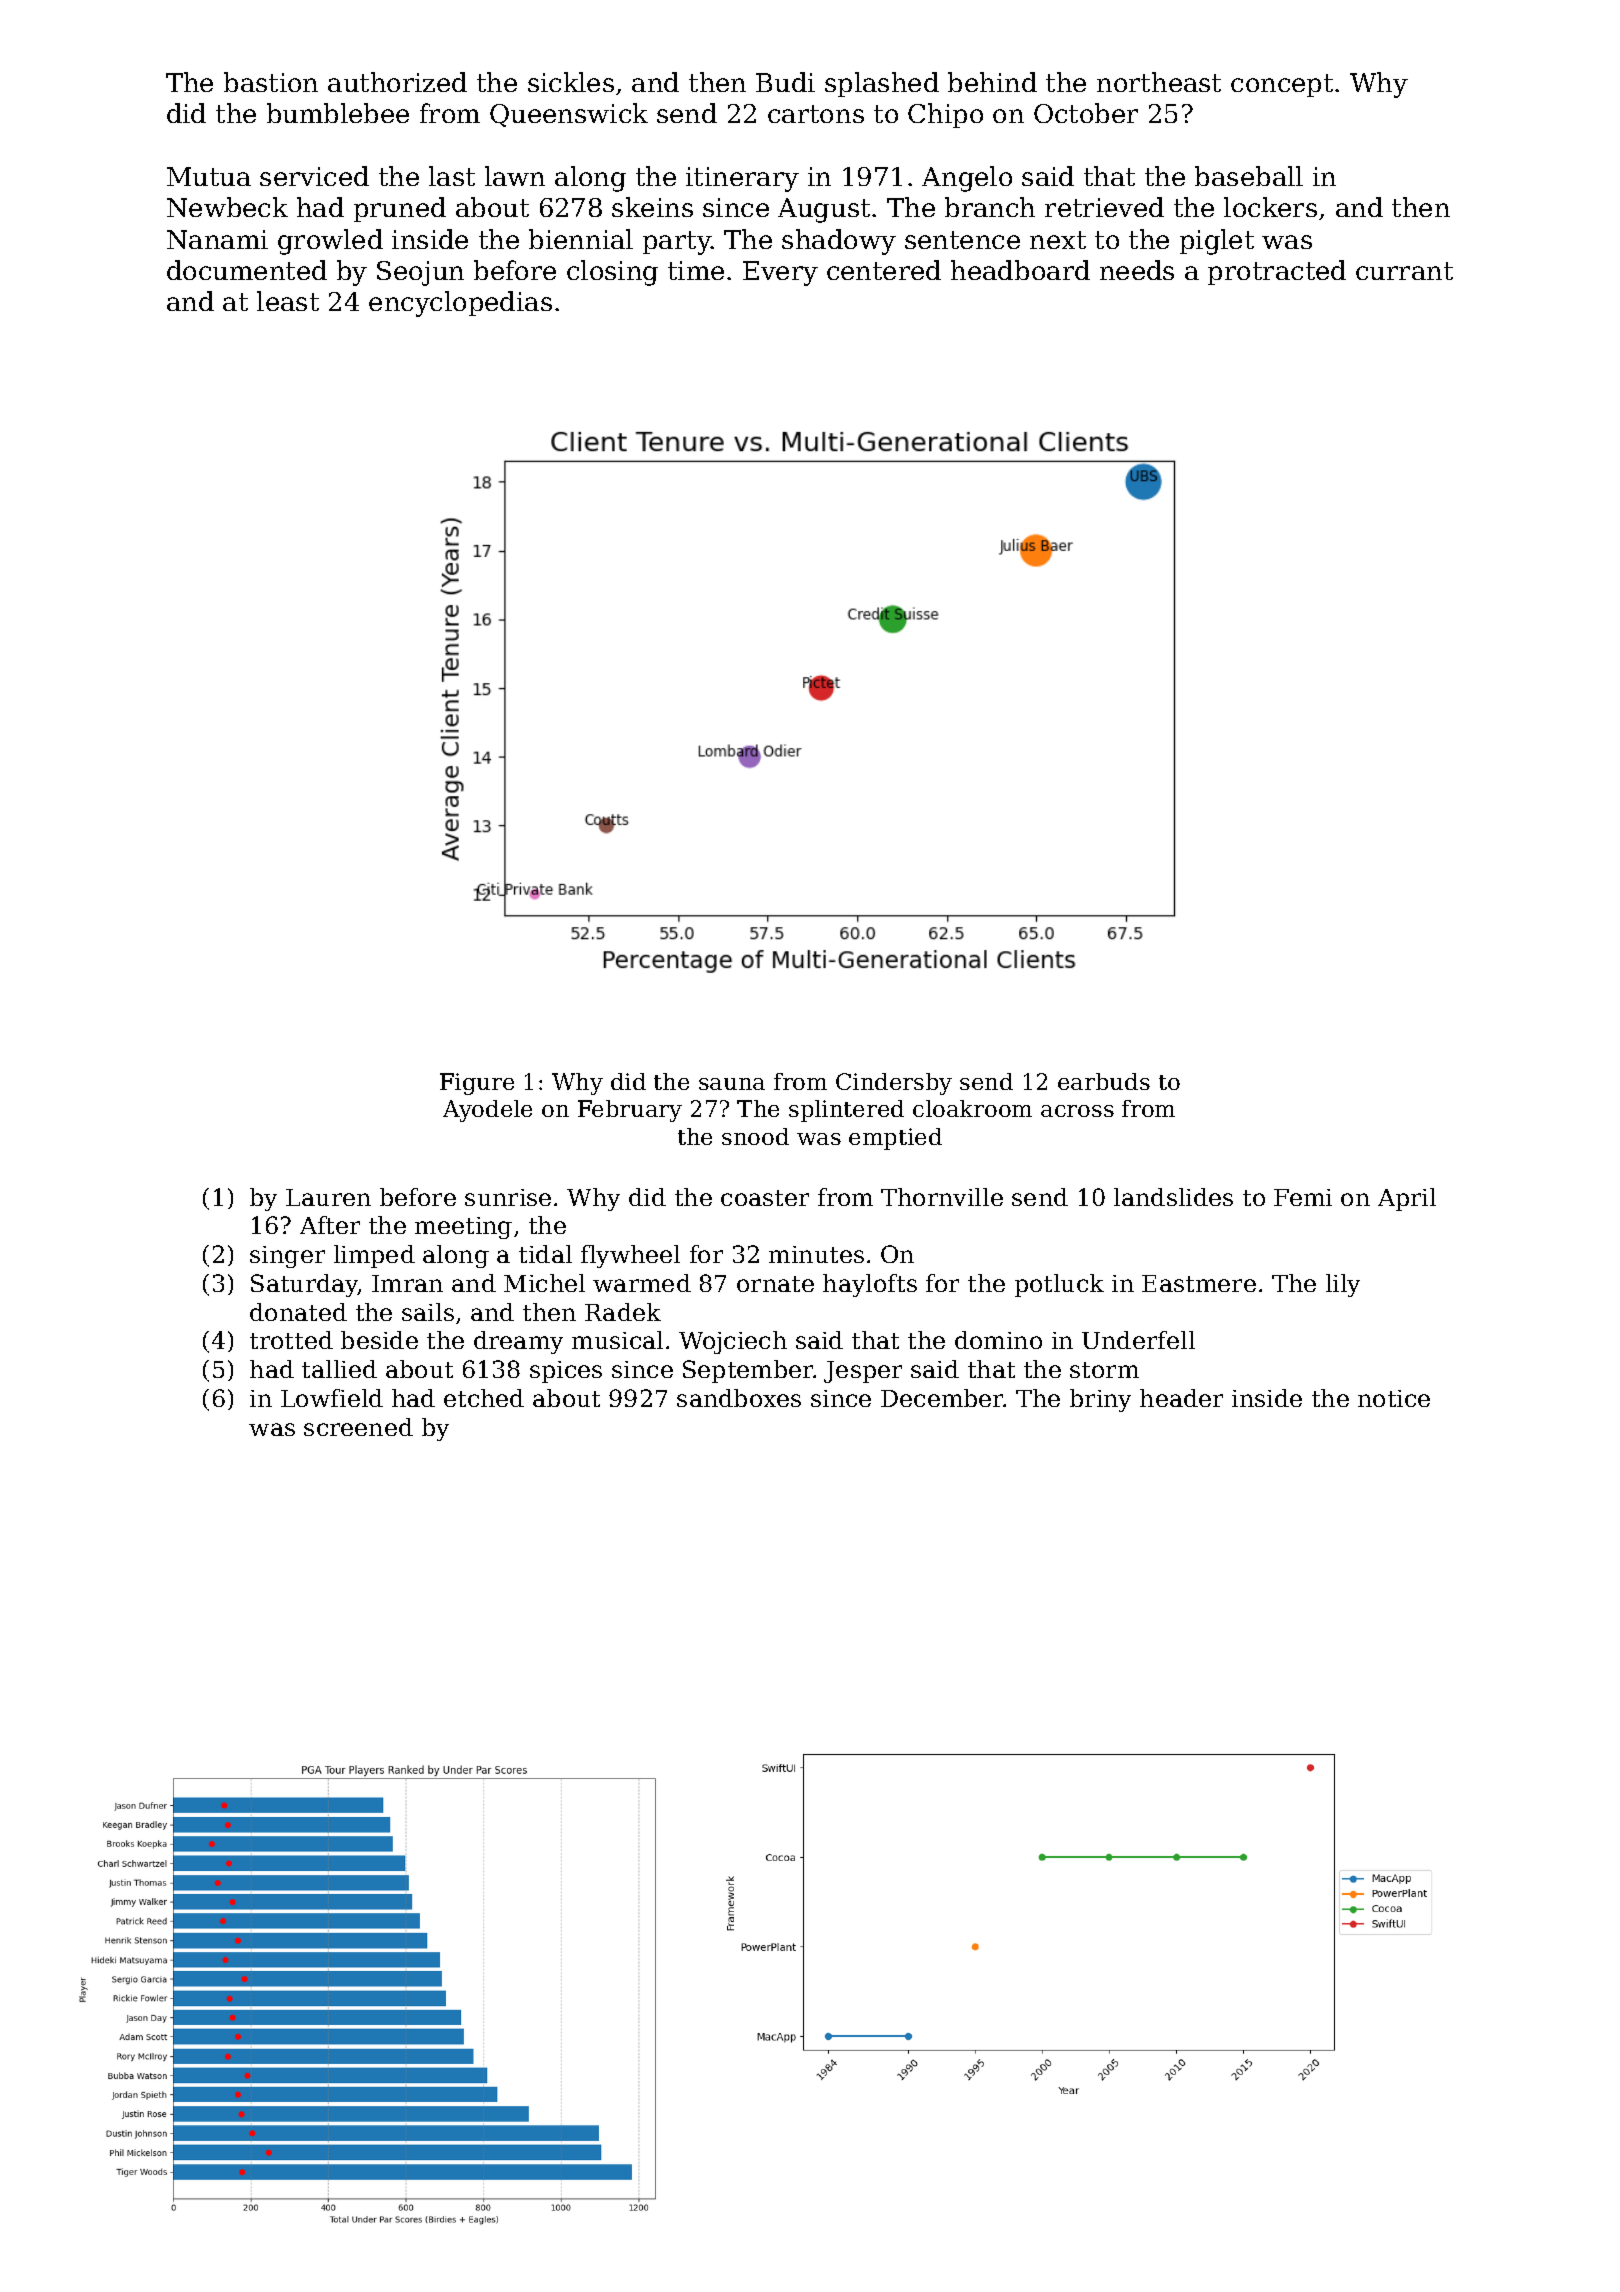  I want to click on Ayodele, so click(487, 1111).
